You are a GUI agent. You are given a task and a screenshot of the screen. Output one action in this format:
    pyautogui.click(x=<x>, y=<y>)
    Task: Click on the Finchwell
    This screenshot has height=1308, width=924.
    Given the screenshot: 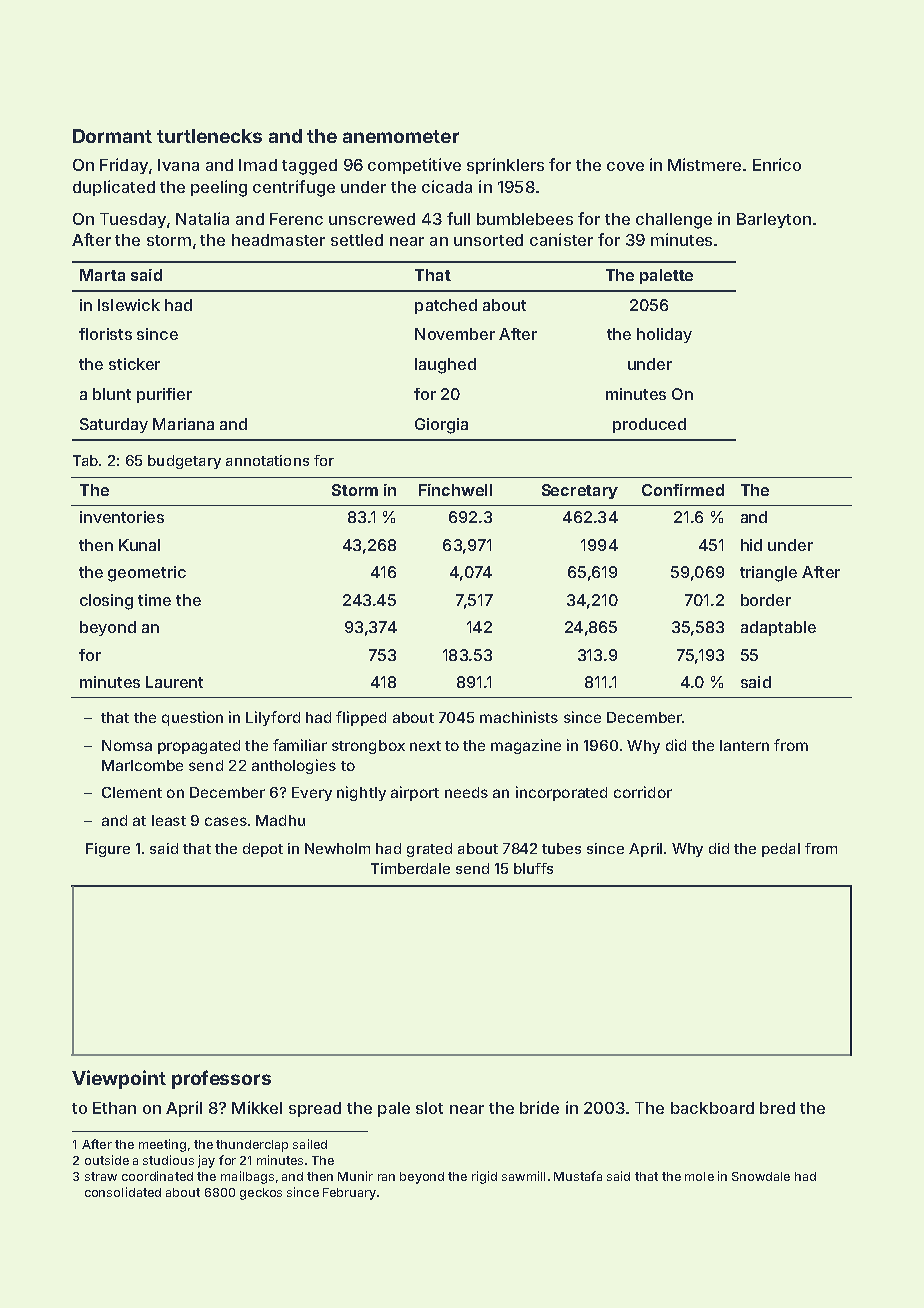 What is the action you would take?
    pyautogui.click(x=455, y=490)
